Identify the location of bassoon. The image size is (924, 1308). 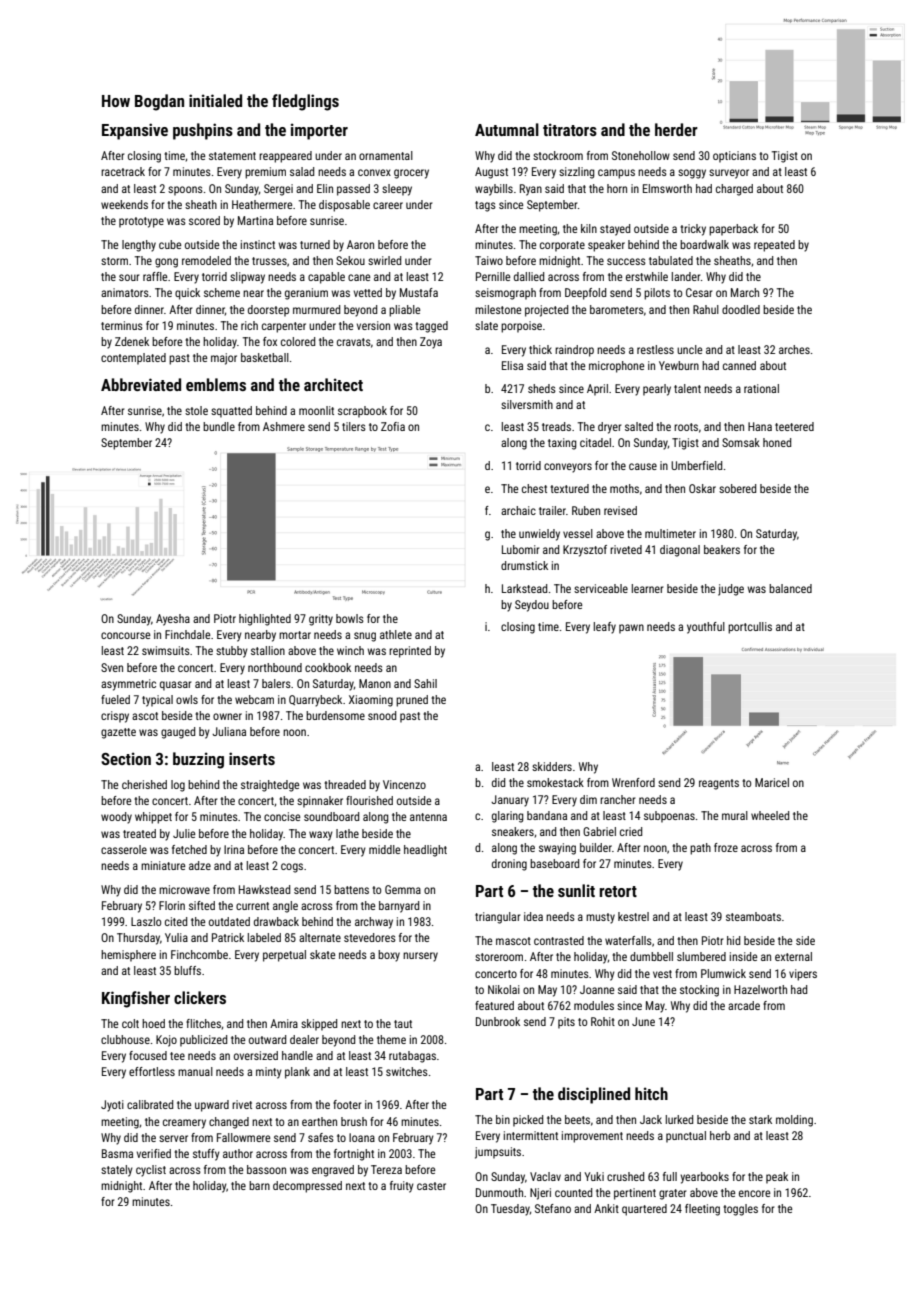
(266, 1169).
